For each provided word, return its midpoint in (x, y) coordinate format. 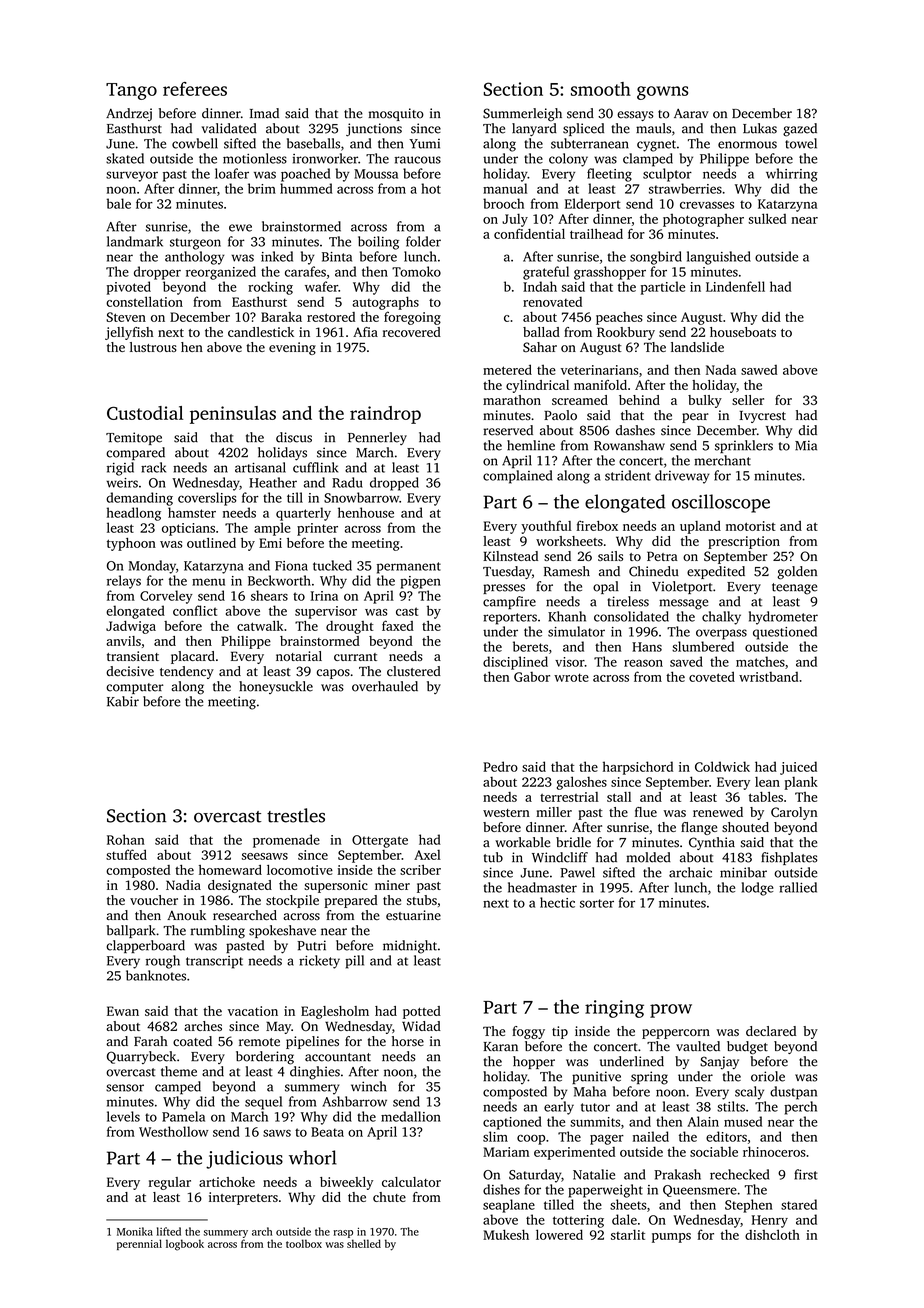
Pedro (500, 766)
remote (259, 1042)
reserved (508, 430)
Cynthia (712, 843)
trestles (296, 815)
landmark (135, 241)
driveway (682, 477)
